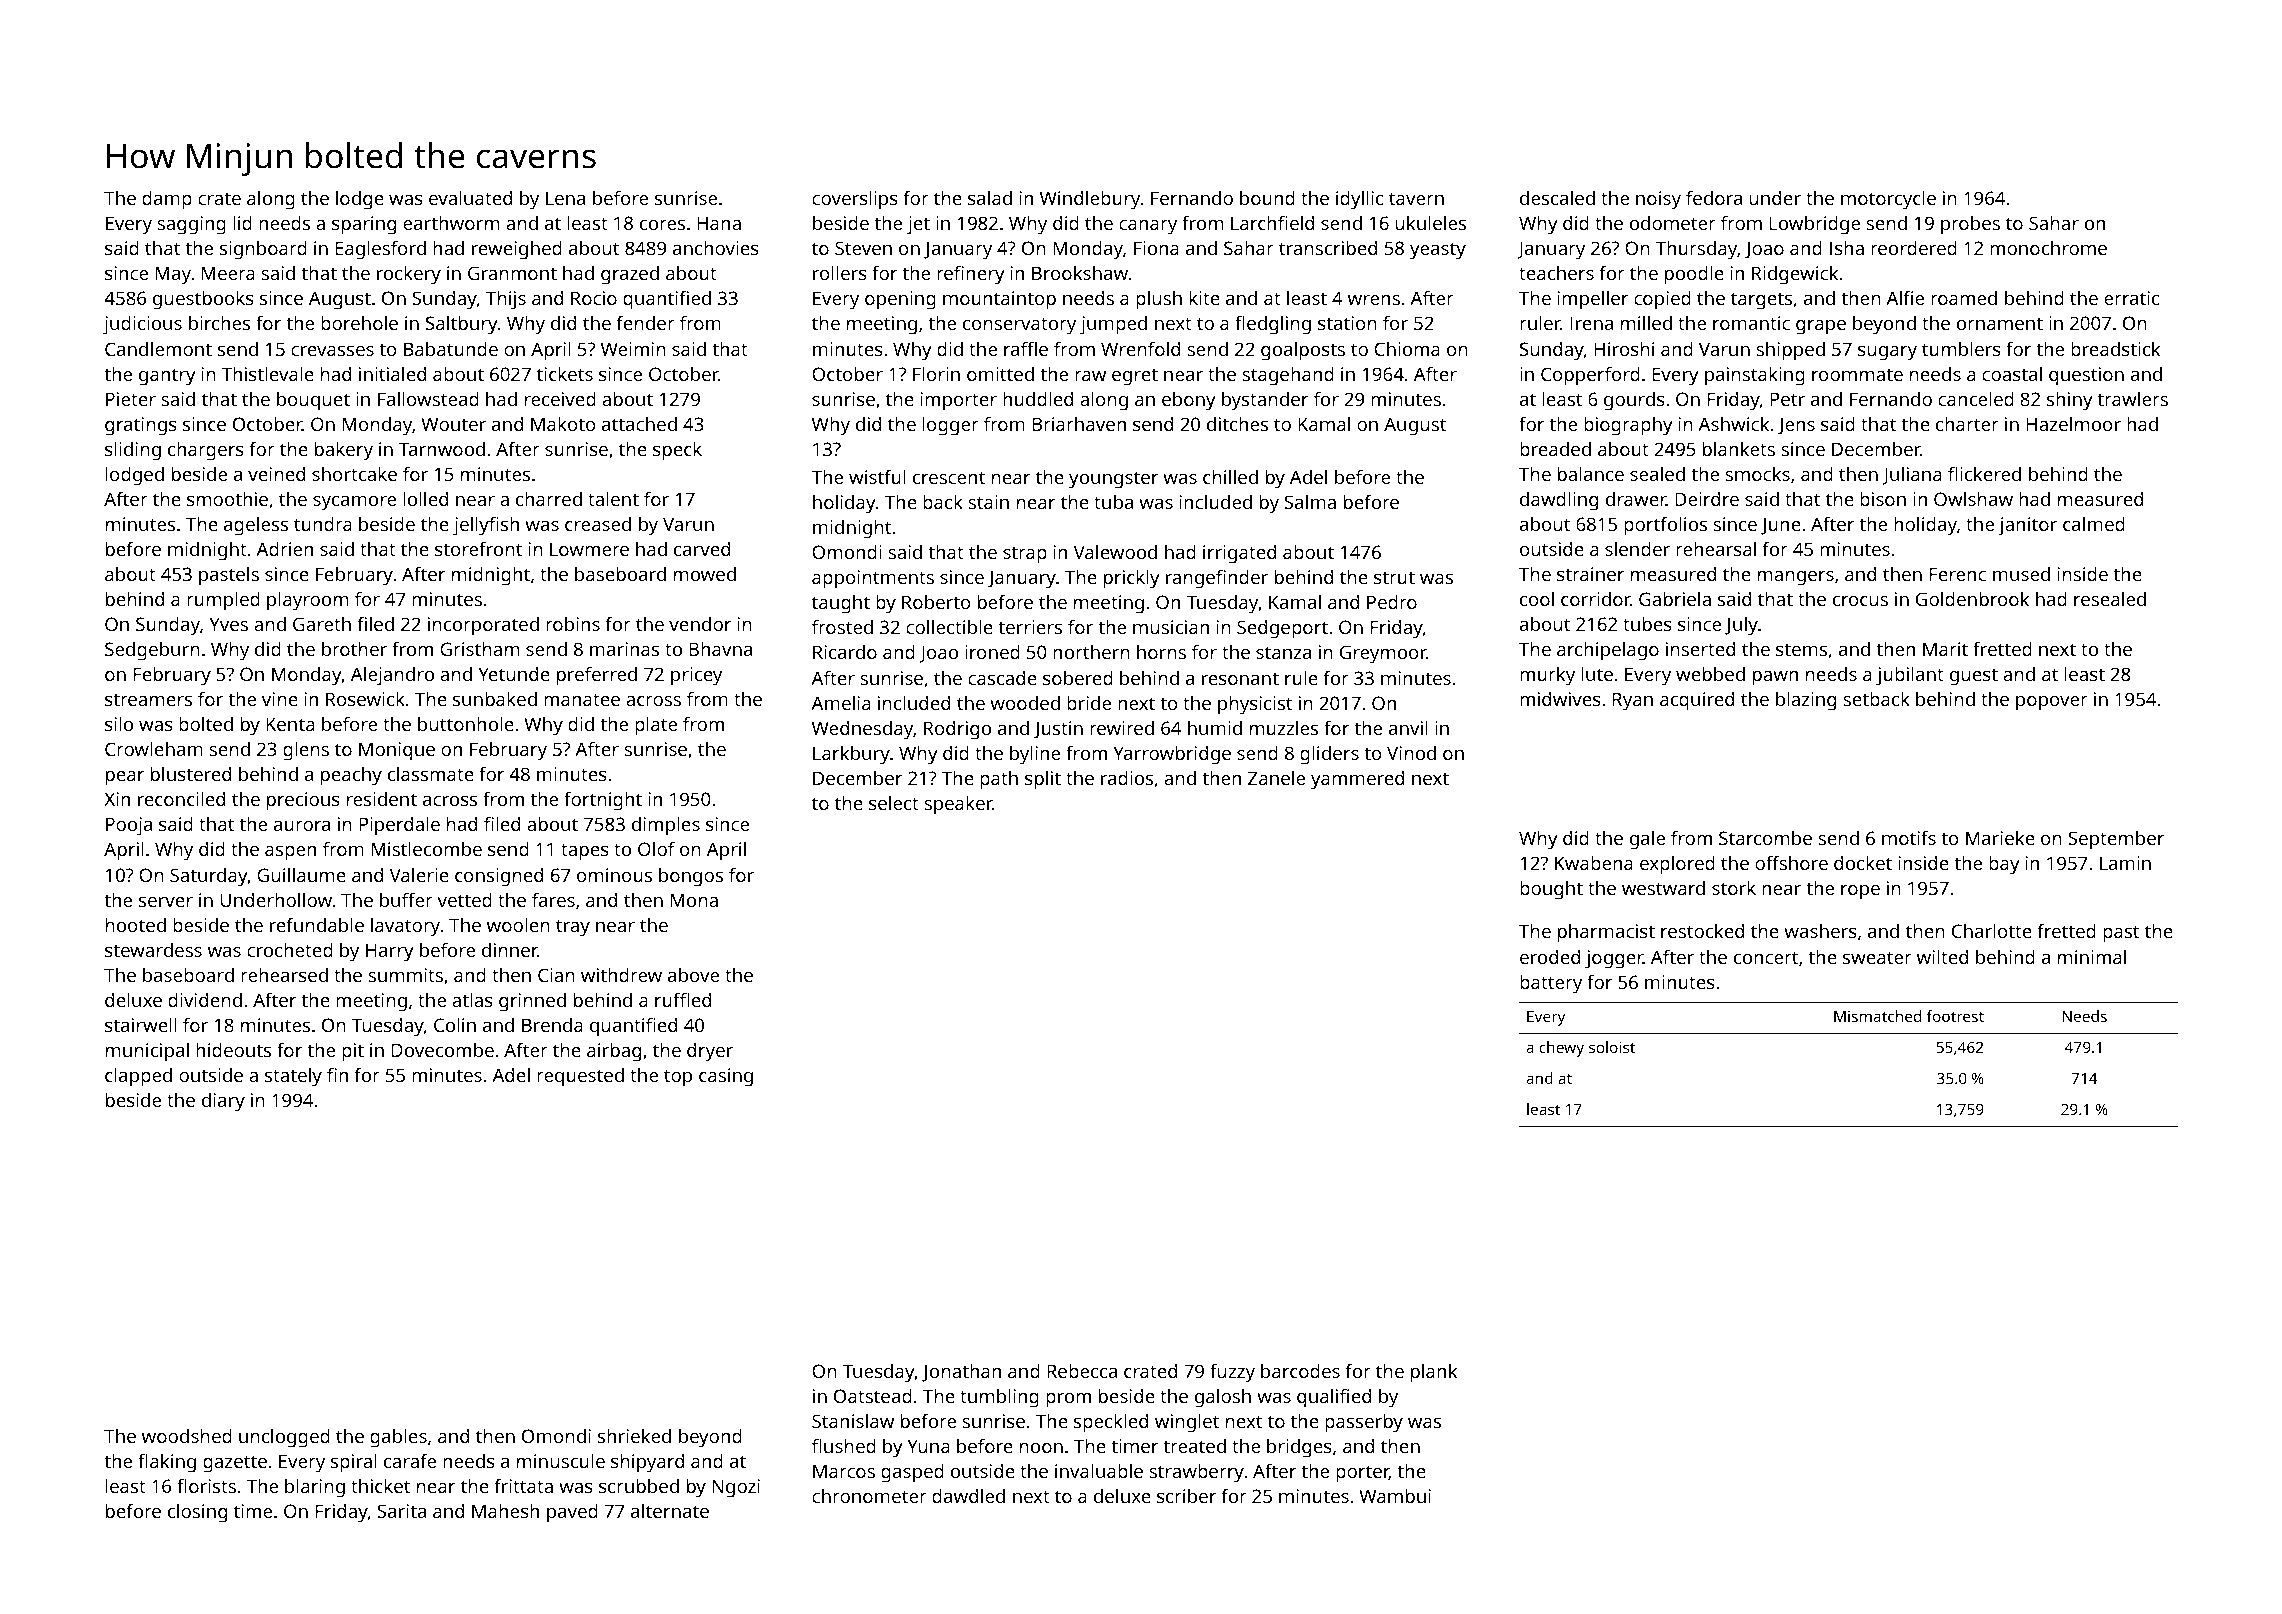 The height and width of the screenshot is (1614, 2282). I want to click on September, so click(2116, 840).
